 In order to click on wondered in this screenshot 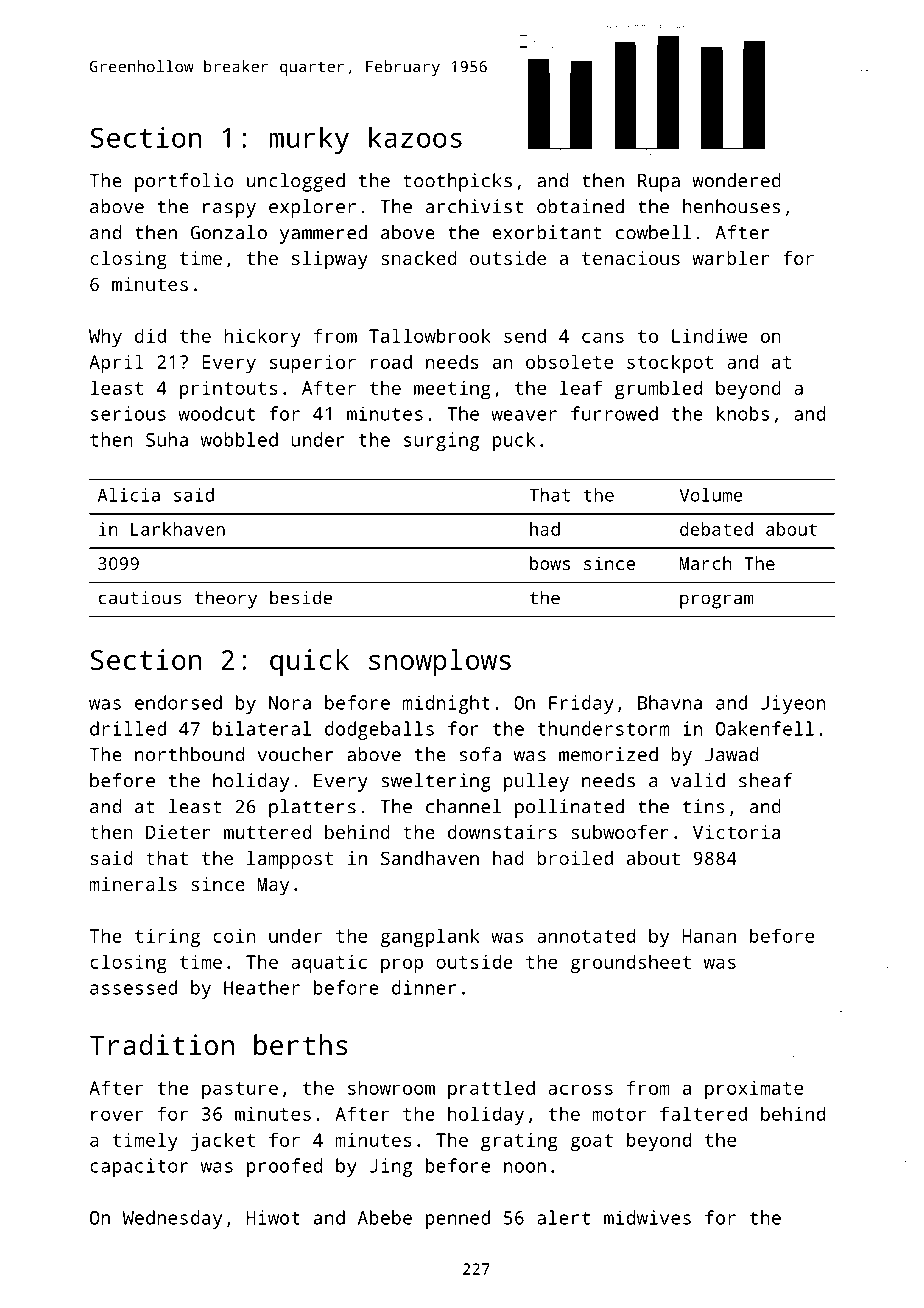, I will do `click(736, 180)`.
